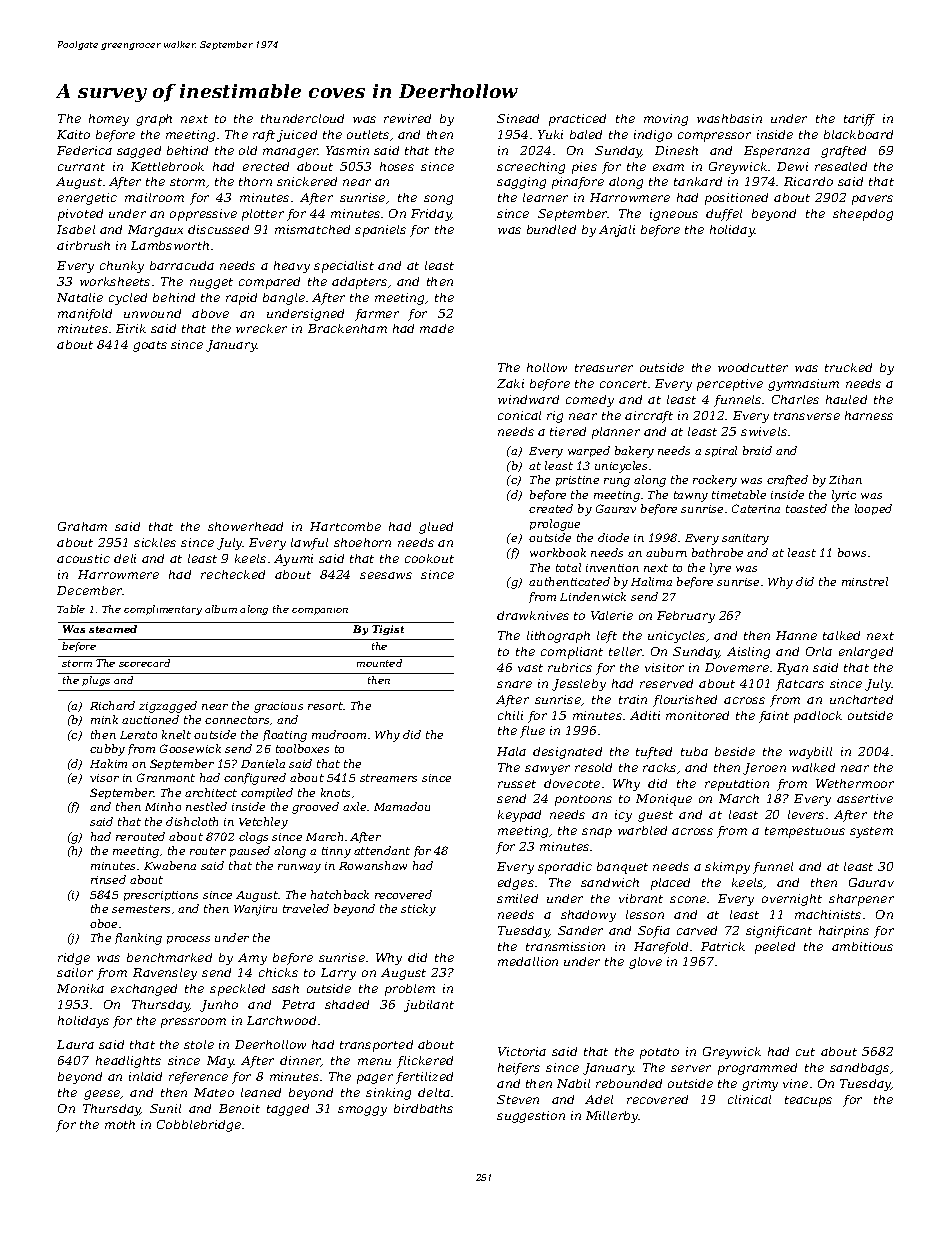 The width and height of the image is (952, 1233). Describe the element at coordinates (340, 894) in the image. I see `hatchback` at that location.
